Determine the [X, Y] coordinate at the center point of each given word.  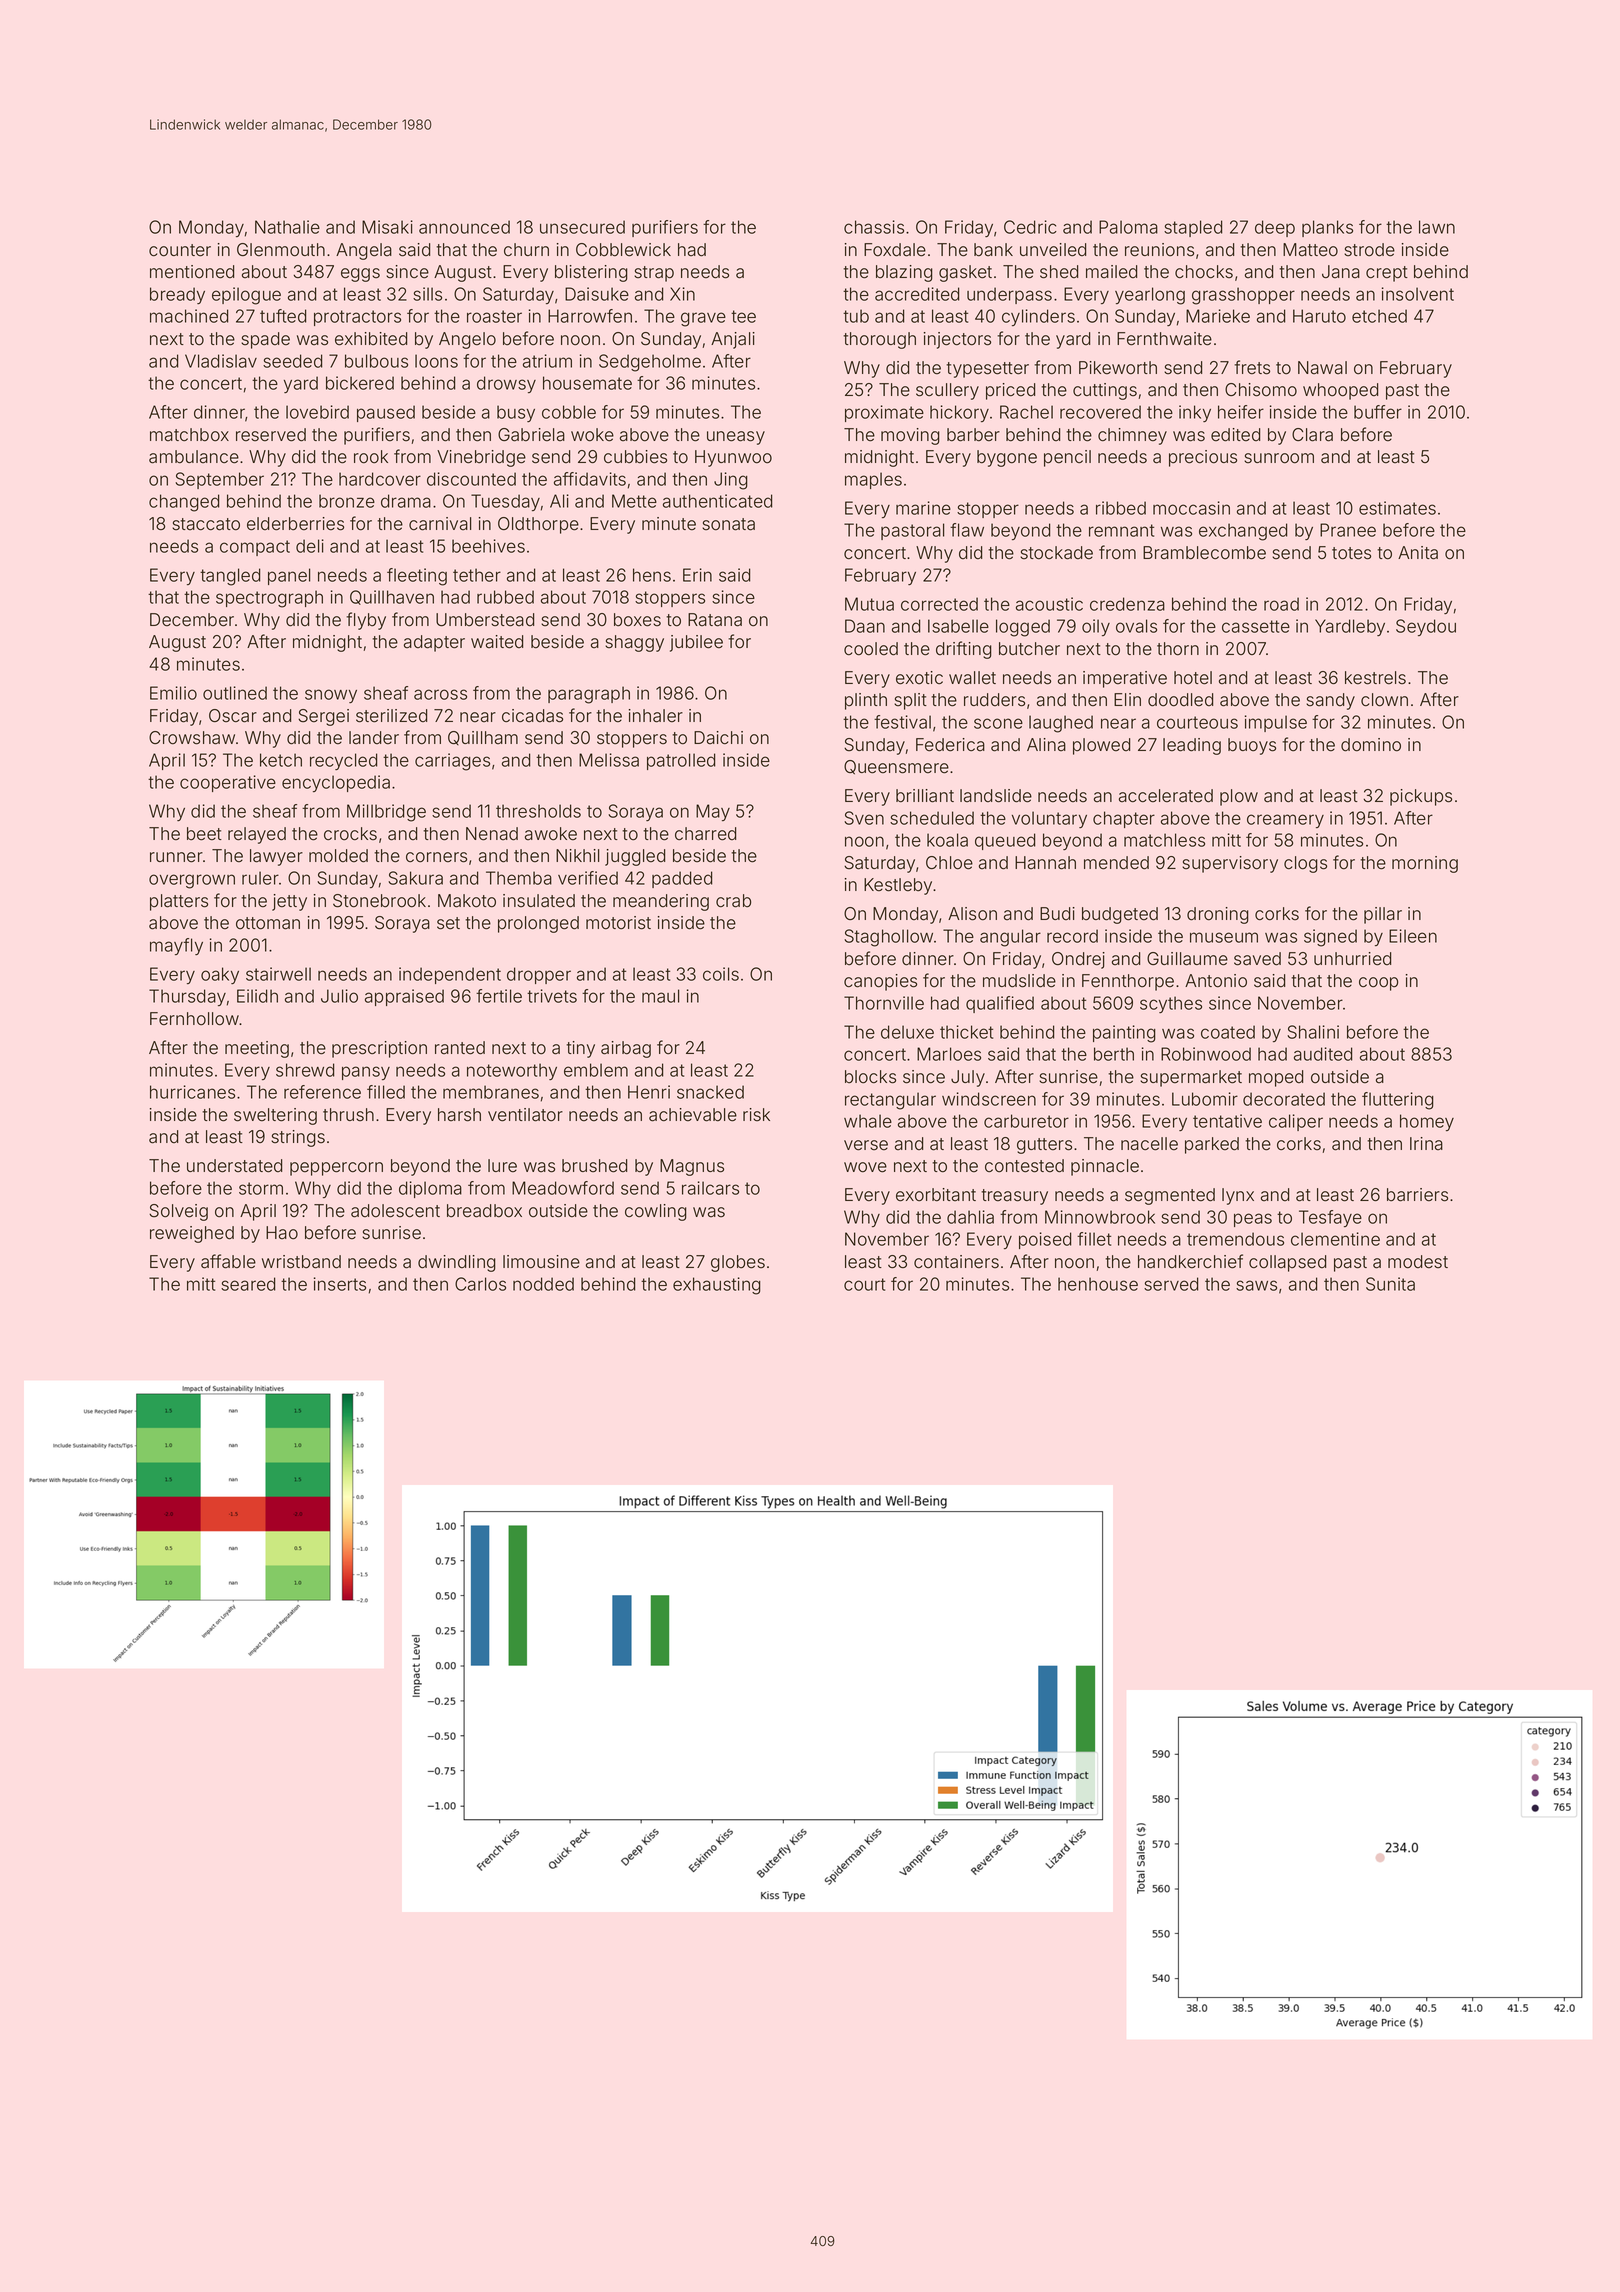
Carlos [480, 1284]
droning [1218, 915]
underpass [1009, 295]
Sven [864, 818]
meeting [257, 1049]
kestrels [1375, 678]
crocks [350, 834]
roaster [494, 316]
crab [733, 901]
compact [255, 548]
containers [956, 1262]
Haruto [1319, 316]
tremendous [1235, 1239]
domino [1371, 745]
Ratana [715, 620]
